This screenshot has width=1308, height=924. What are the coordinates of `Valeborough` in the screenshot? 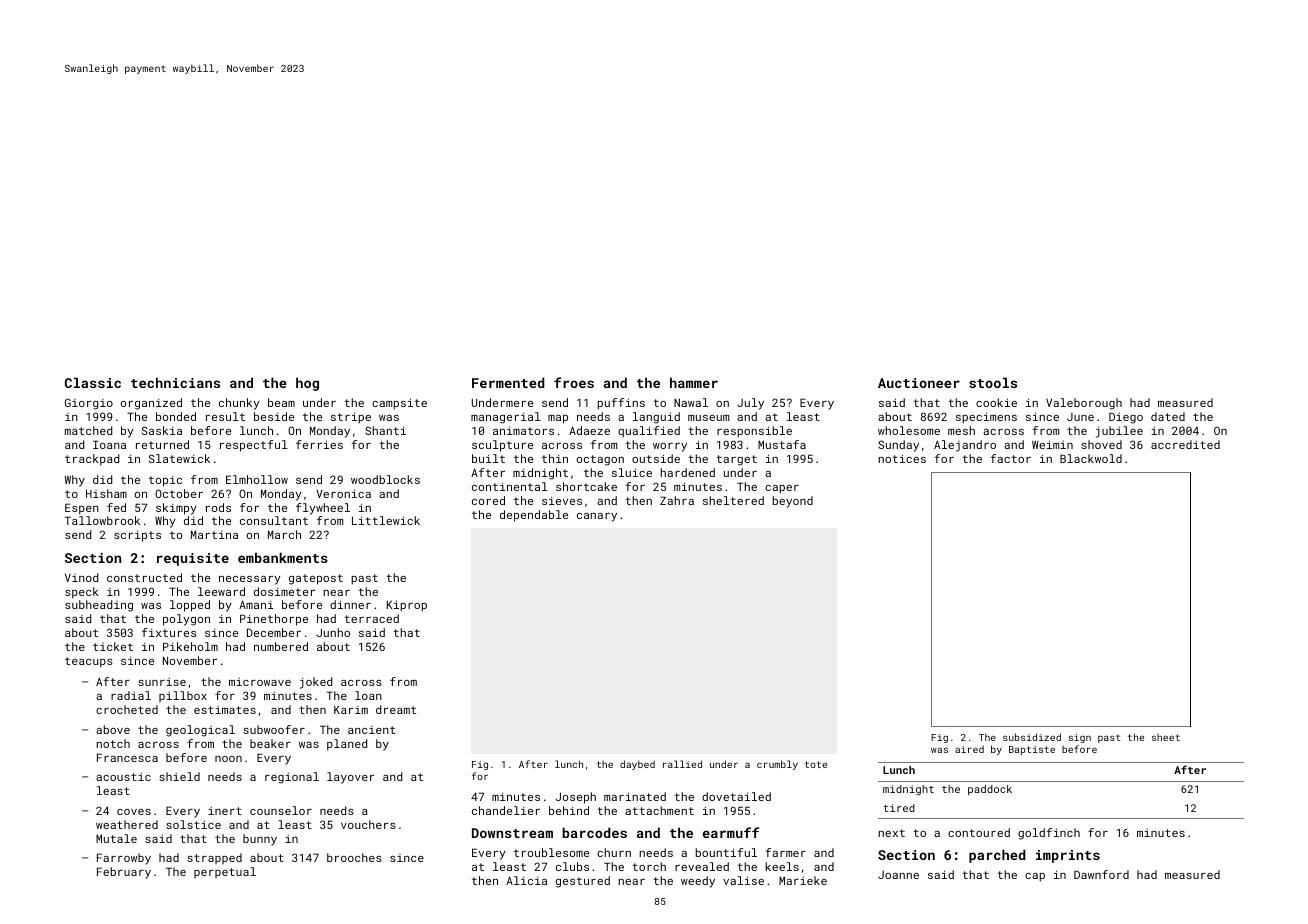 It's located at (1084, 404).
